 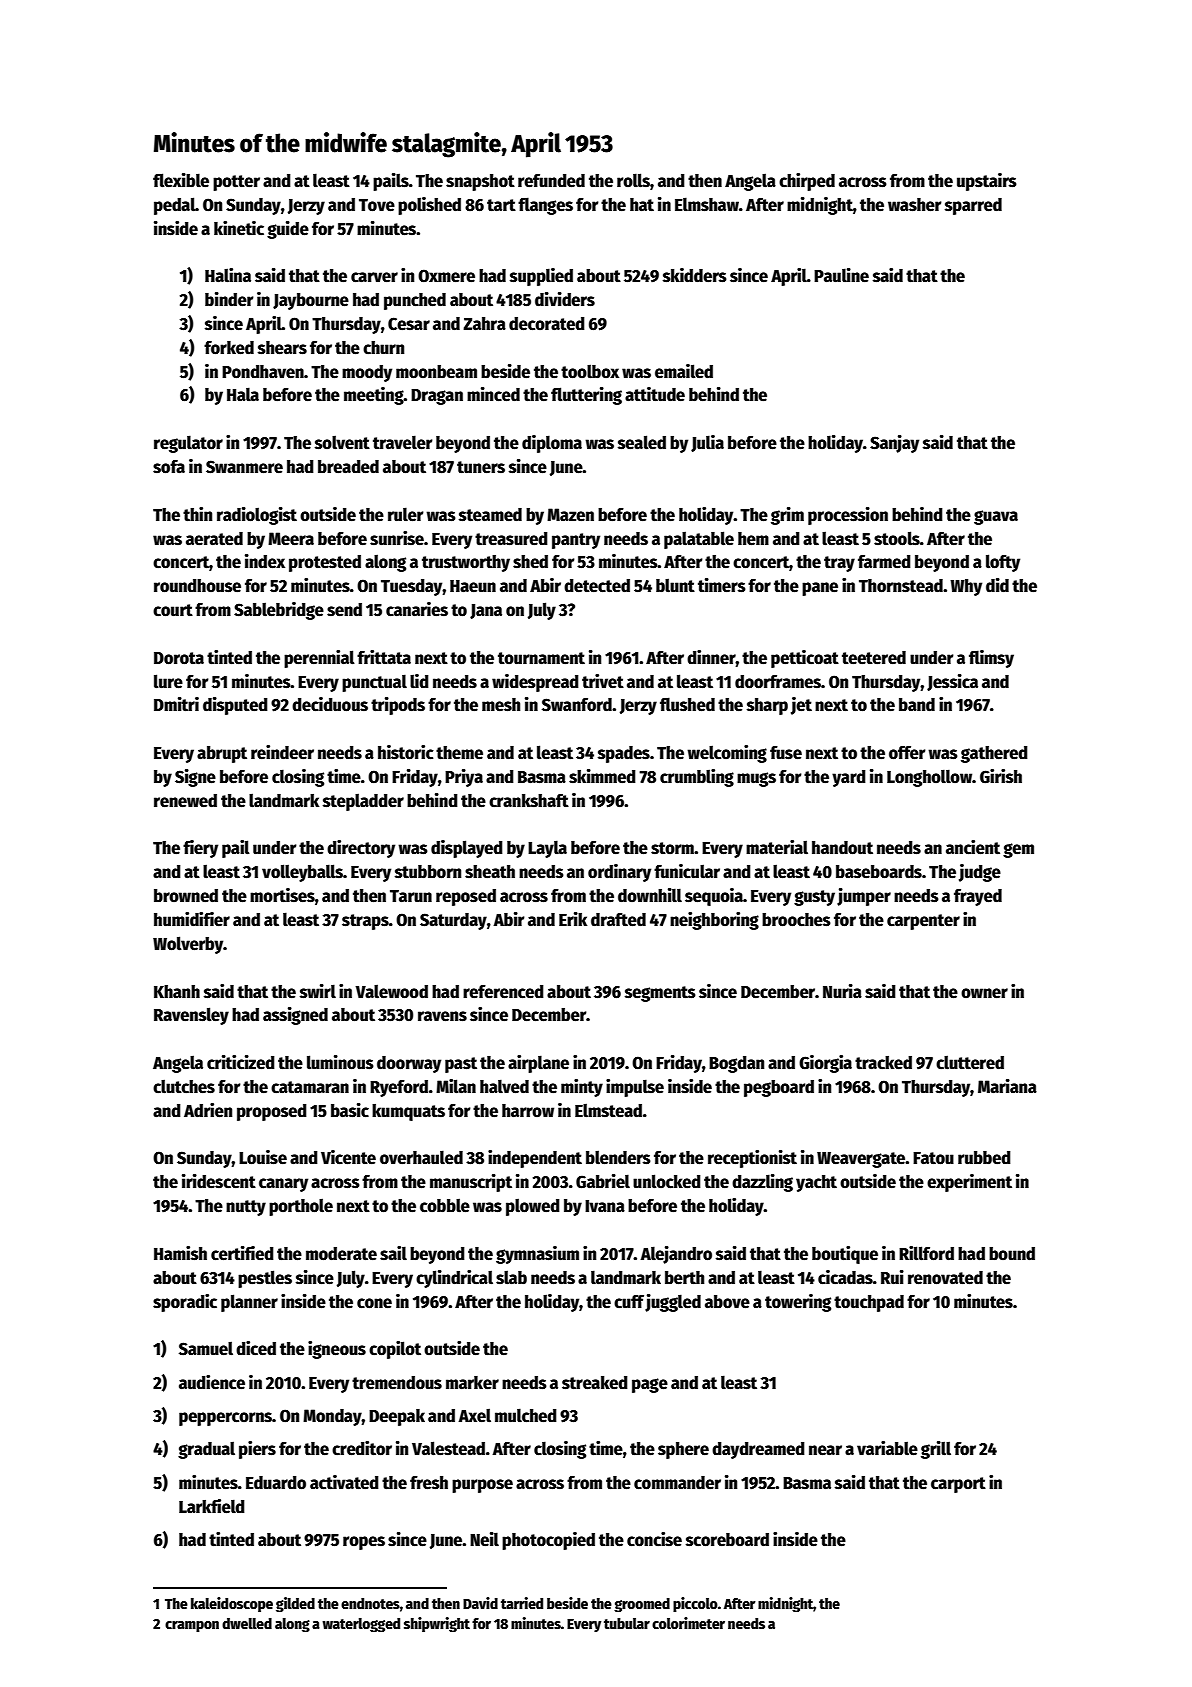 I want to click on Pauline, so click(x=841, y=275).
